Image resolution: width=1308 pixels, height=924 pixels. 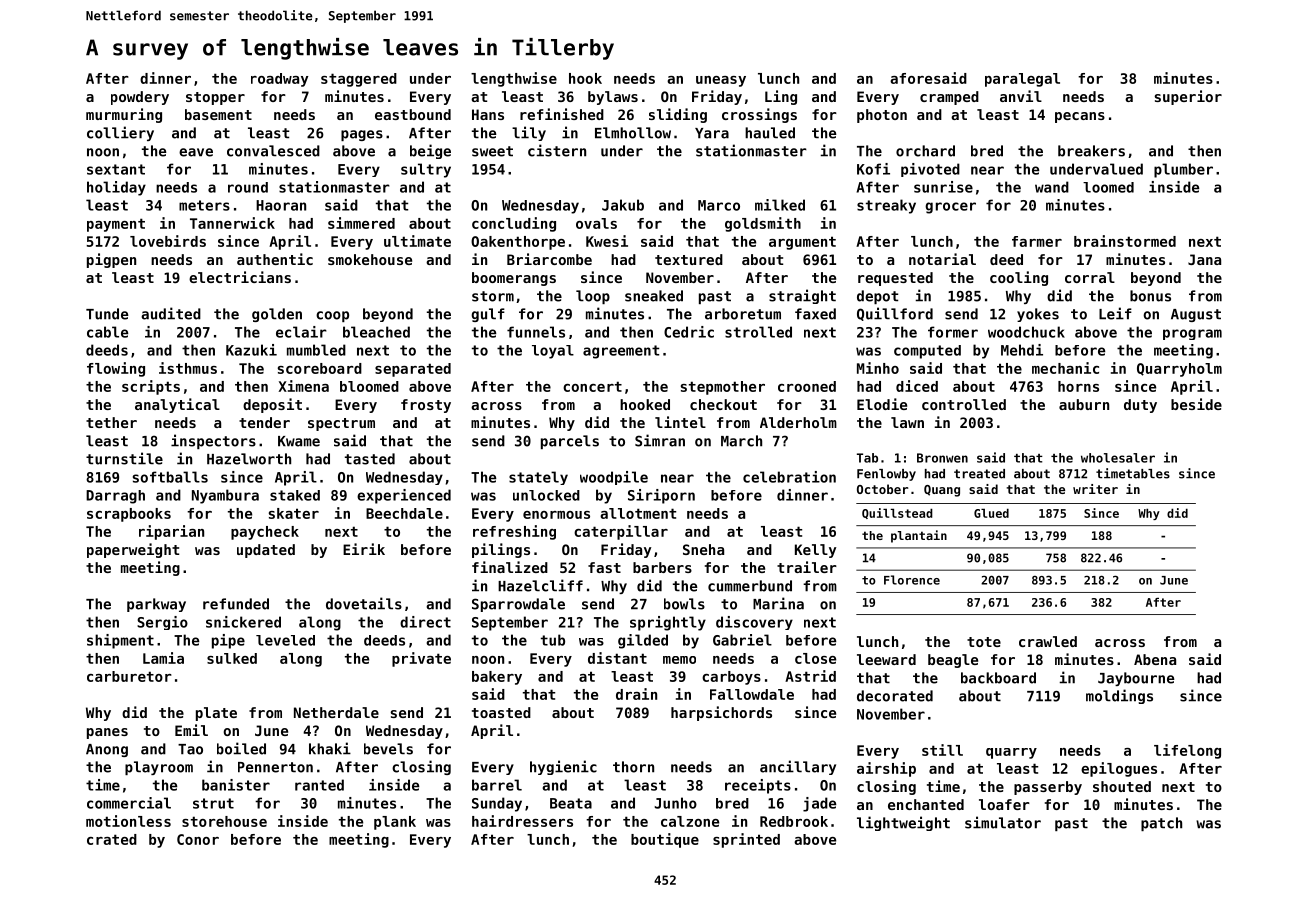 What do you see at coordinates (1187, 751) in the screenshot?
I see `lifelong` at bounding box center [1187, 751].
